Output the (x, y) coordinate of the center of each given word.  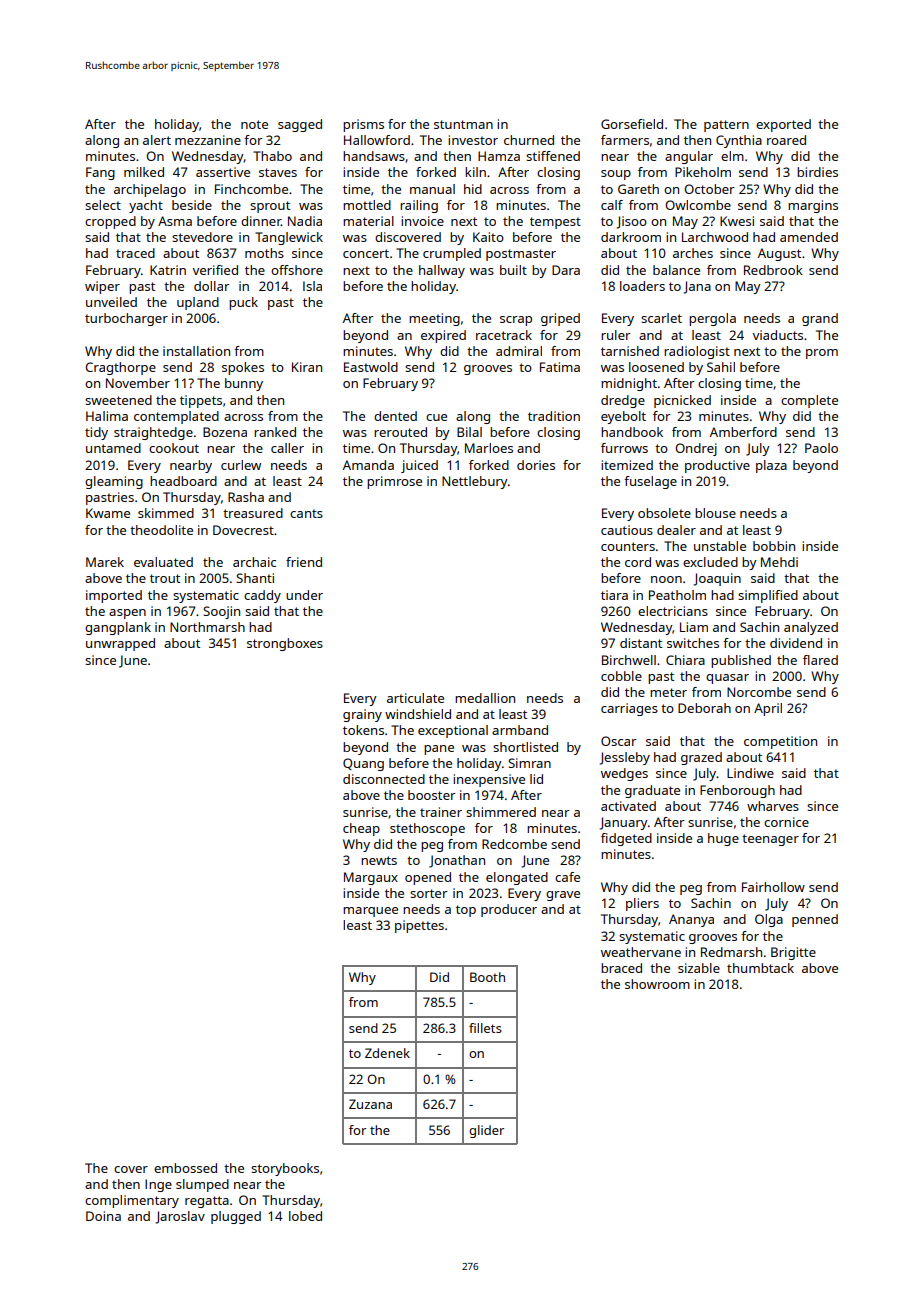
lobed (305, 1216)
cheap (361, 829)
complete (809, 401)
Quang (363, 764)
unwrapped (120, 644)
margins (813, 206)
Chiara (685, 660)
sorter (429, 893)
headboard (183, 481)
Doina (103, 1216)
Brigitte (793, 953)
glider (486, 1131)
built (513, 270)
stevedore (202, 237)
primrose (394, 482)
